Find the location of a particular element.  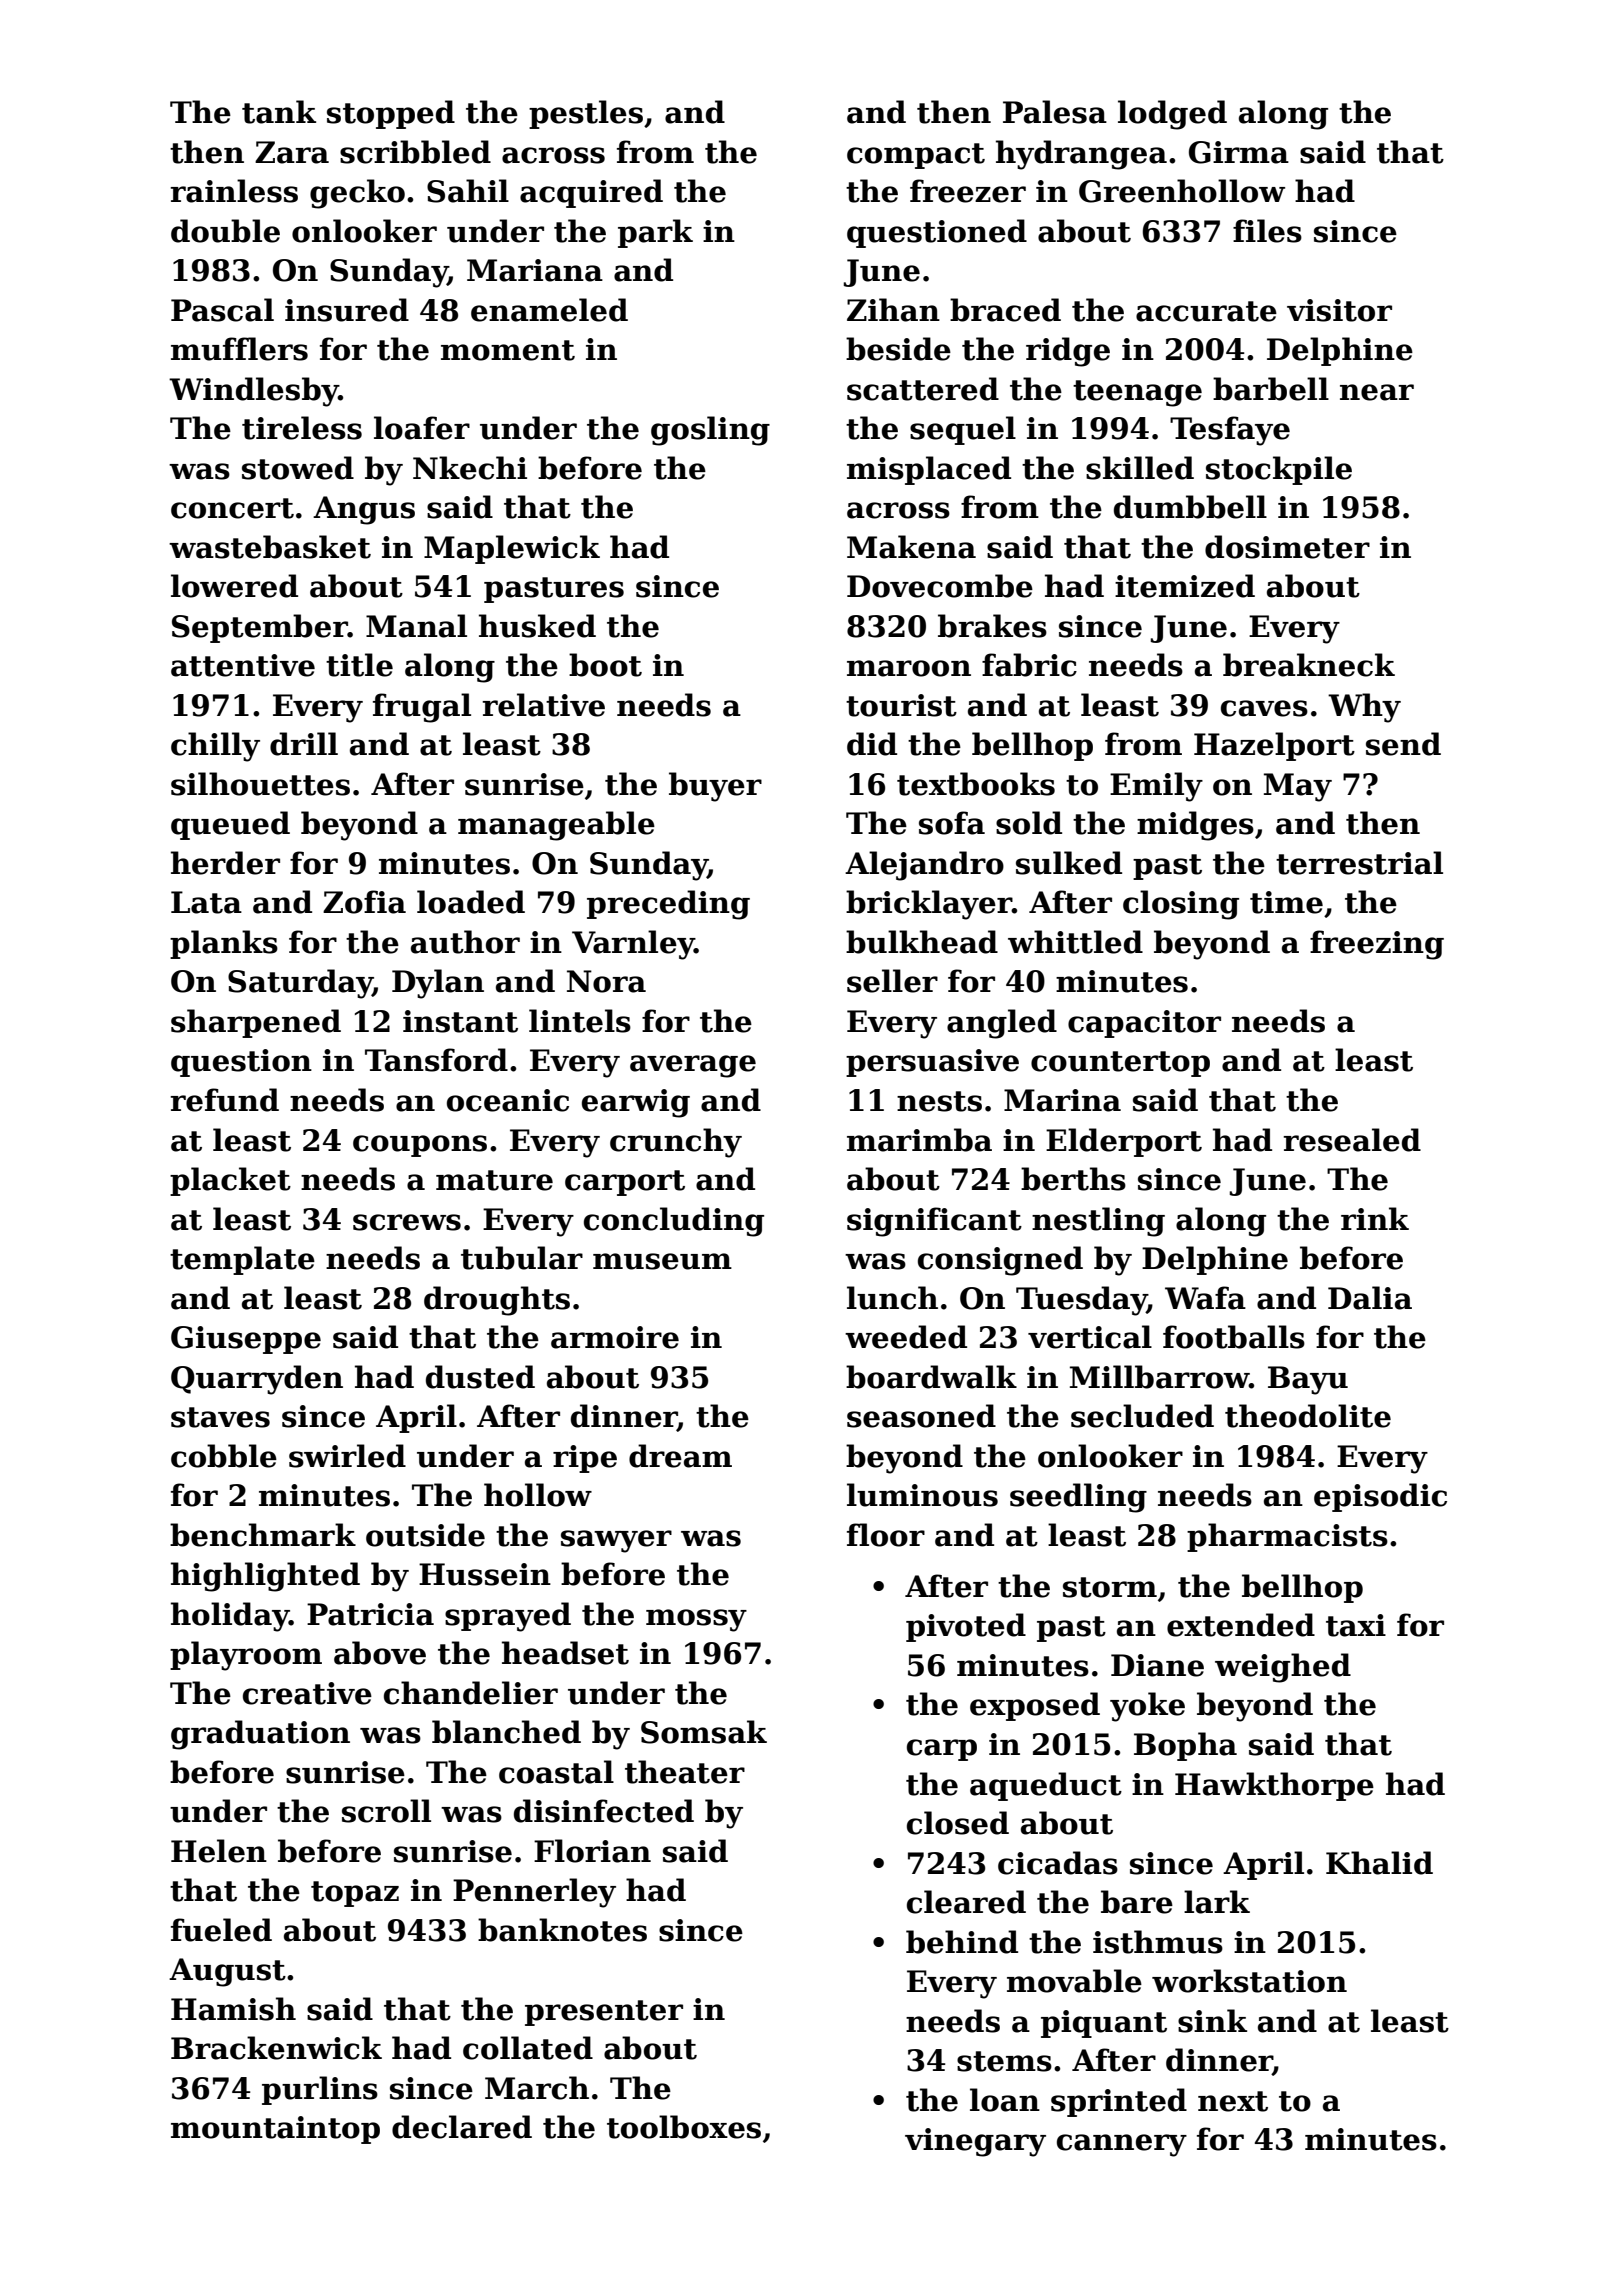

maroon is located at coordinates (909, 668).
